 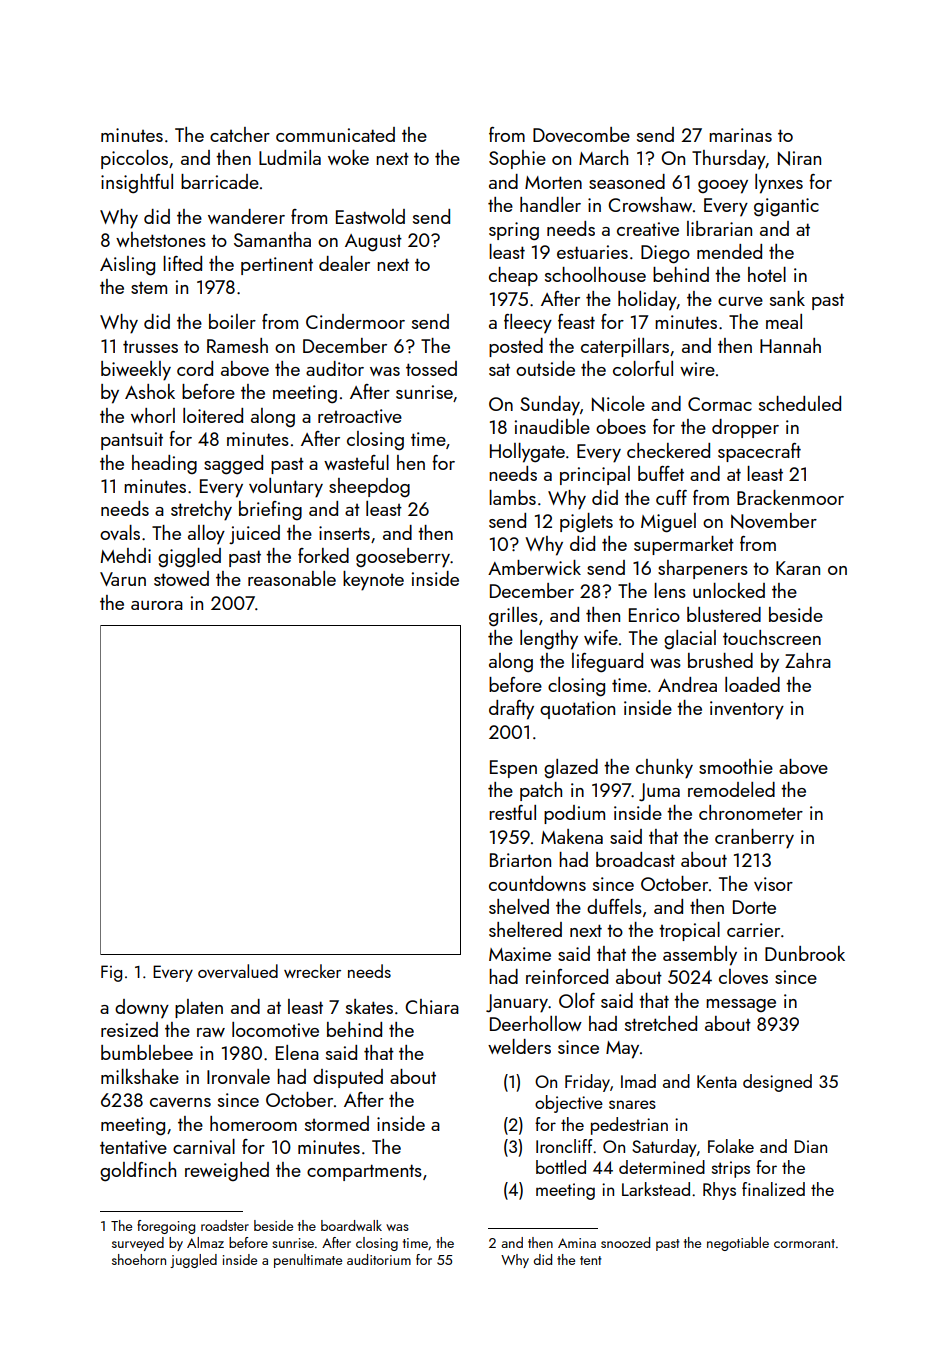 What do you see at coordinates (808, 660) in the screenshot?
I see `Zahra` at bounding box center [808, 660].
